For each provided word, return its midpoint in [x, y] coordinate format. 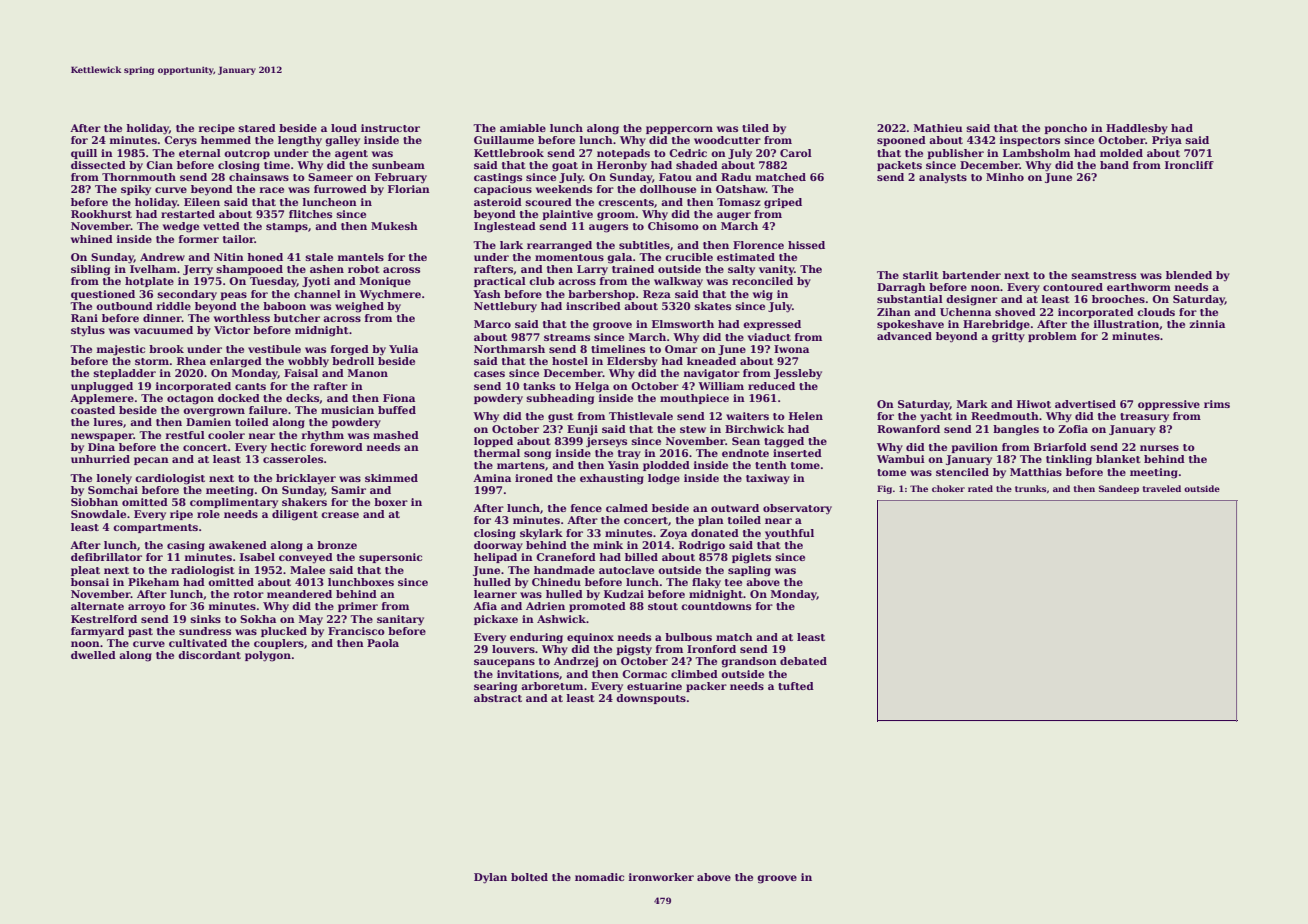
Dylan [490, 878]
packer [706, 687]
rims [1217, 404]
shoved [1015, 312]
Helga [592, 387]
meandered [299, 594]
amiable [523, 128]
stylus [88, 331]
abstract [498, 698]
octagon [190, 400]
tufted [796, 686]
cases [489, 374]
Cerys [180, 141]
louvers [513, 649]
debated [803, 661]
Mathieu [938, 128]
